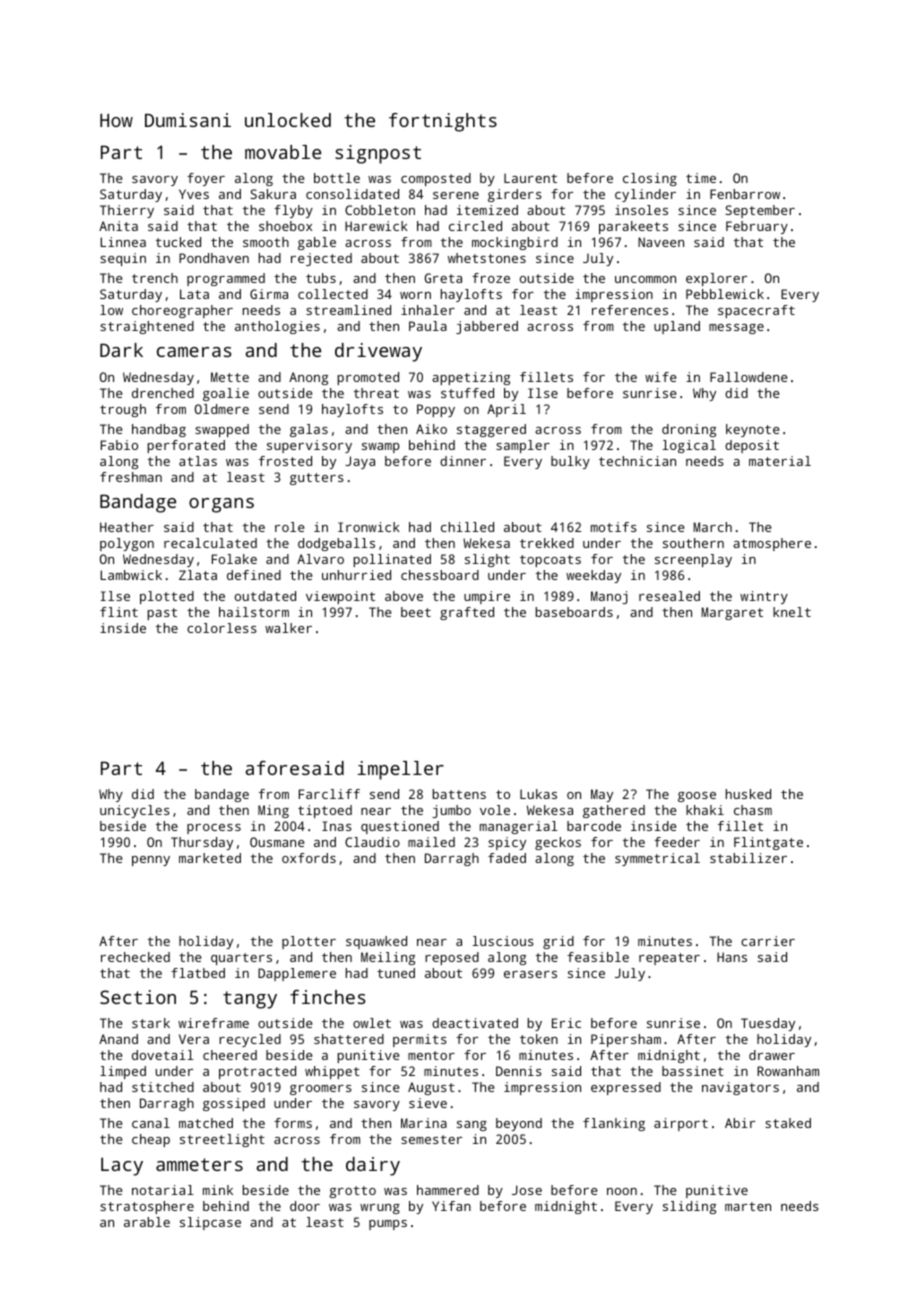  I want to click on froze, so click(491, 278).
